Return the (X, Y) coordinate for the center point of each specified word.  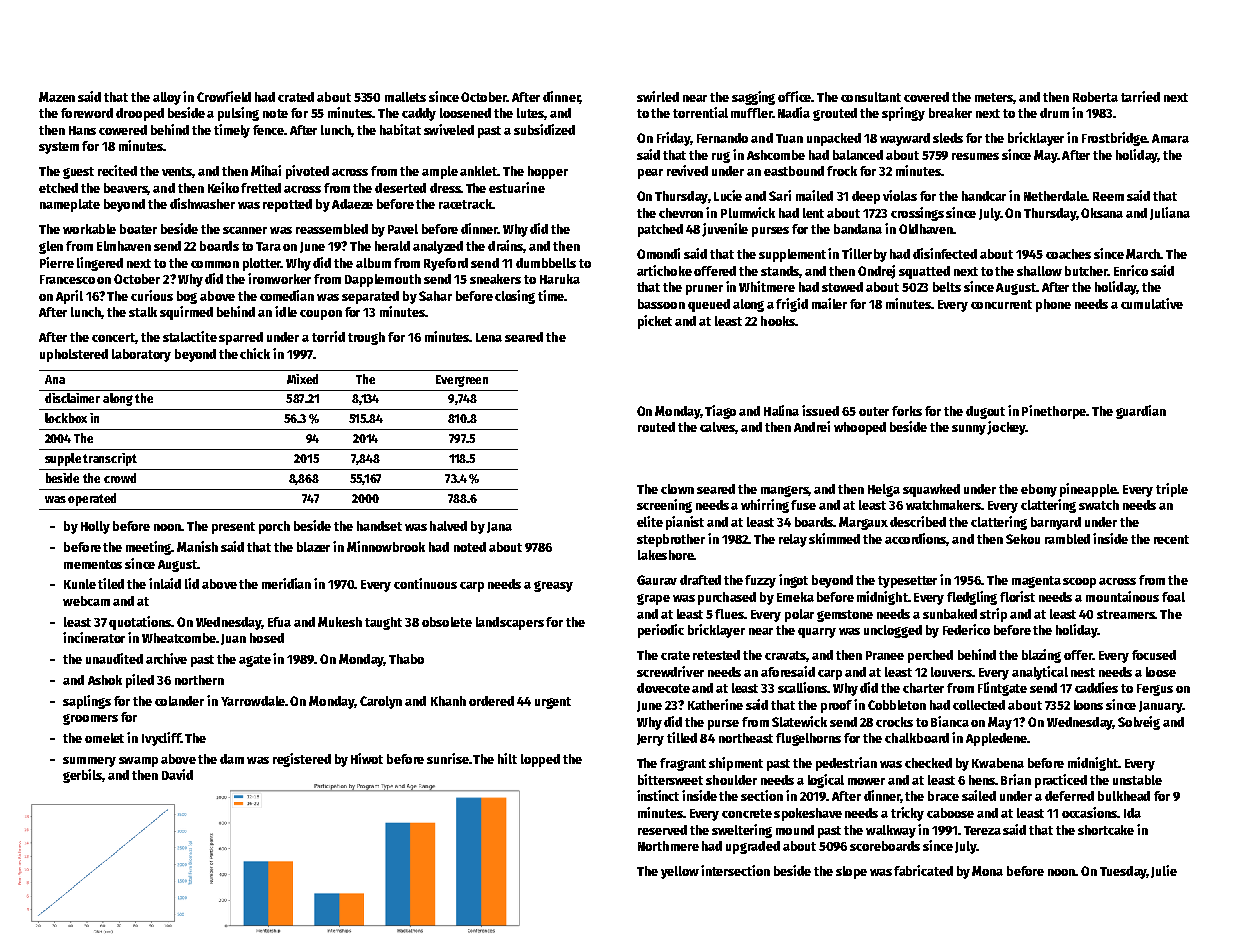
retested (716, 655)
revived (687, 170)
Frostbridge (1114, 139)
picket (655, 322)
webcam (86, 601)
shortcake (1106, 830)
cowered (123, 130)
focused (1154, 655)
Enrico (1131, 270)
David (177, 774)
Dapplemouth (383, 280)
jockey (1006, 428)
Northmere (668, 846)
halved (448, 526)
